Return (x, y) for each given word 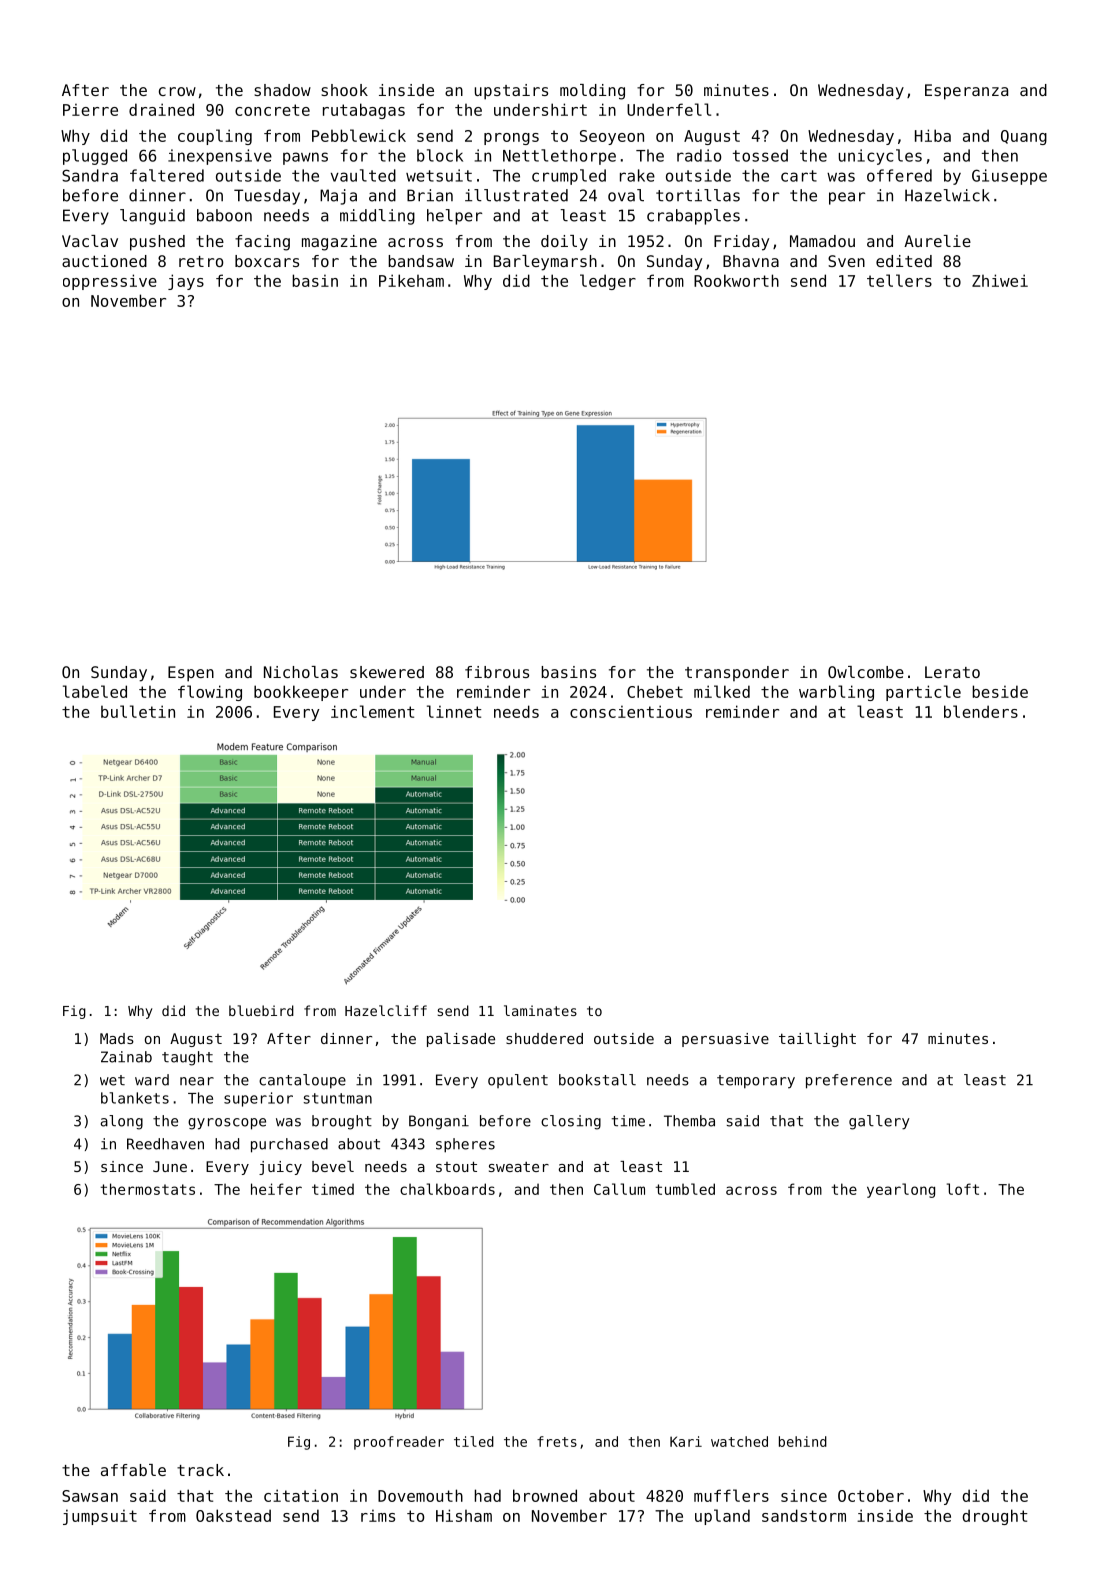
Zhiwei (1000, 280)
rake (637, 175)
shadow (282, 90)
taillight (817, 1040)
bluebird (261, 1010)
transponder (737, 673)
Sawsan (90, 1496)
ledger (608, 282)
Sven (846, 261)
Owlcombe (866, 672)
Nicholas (301, 672)
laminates (540, 1010)
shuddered (544, 1038)
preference (849, 1081)
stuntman (338, 1098)
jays (186, 282)
